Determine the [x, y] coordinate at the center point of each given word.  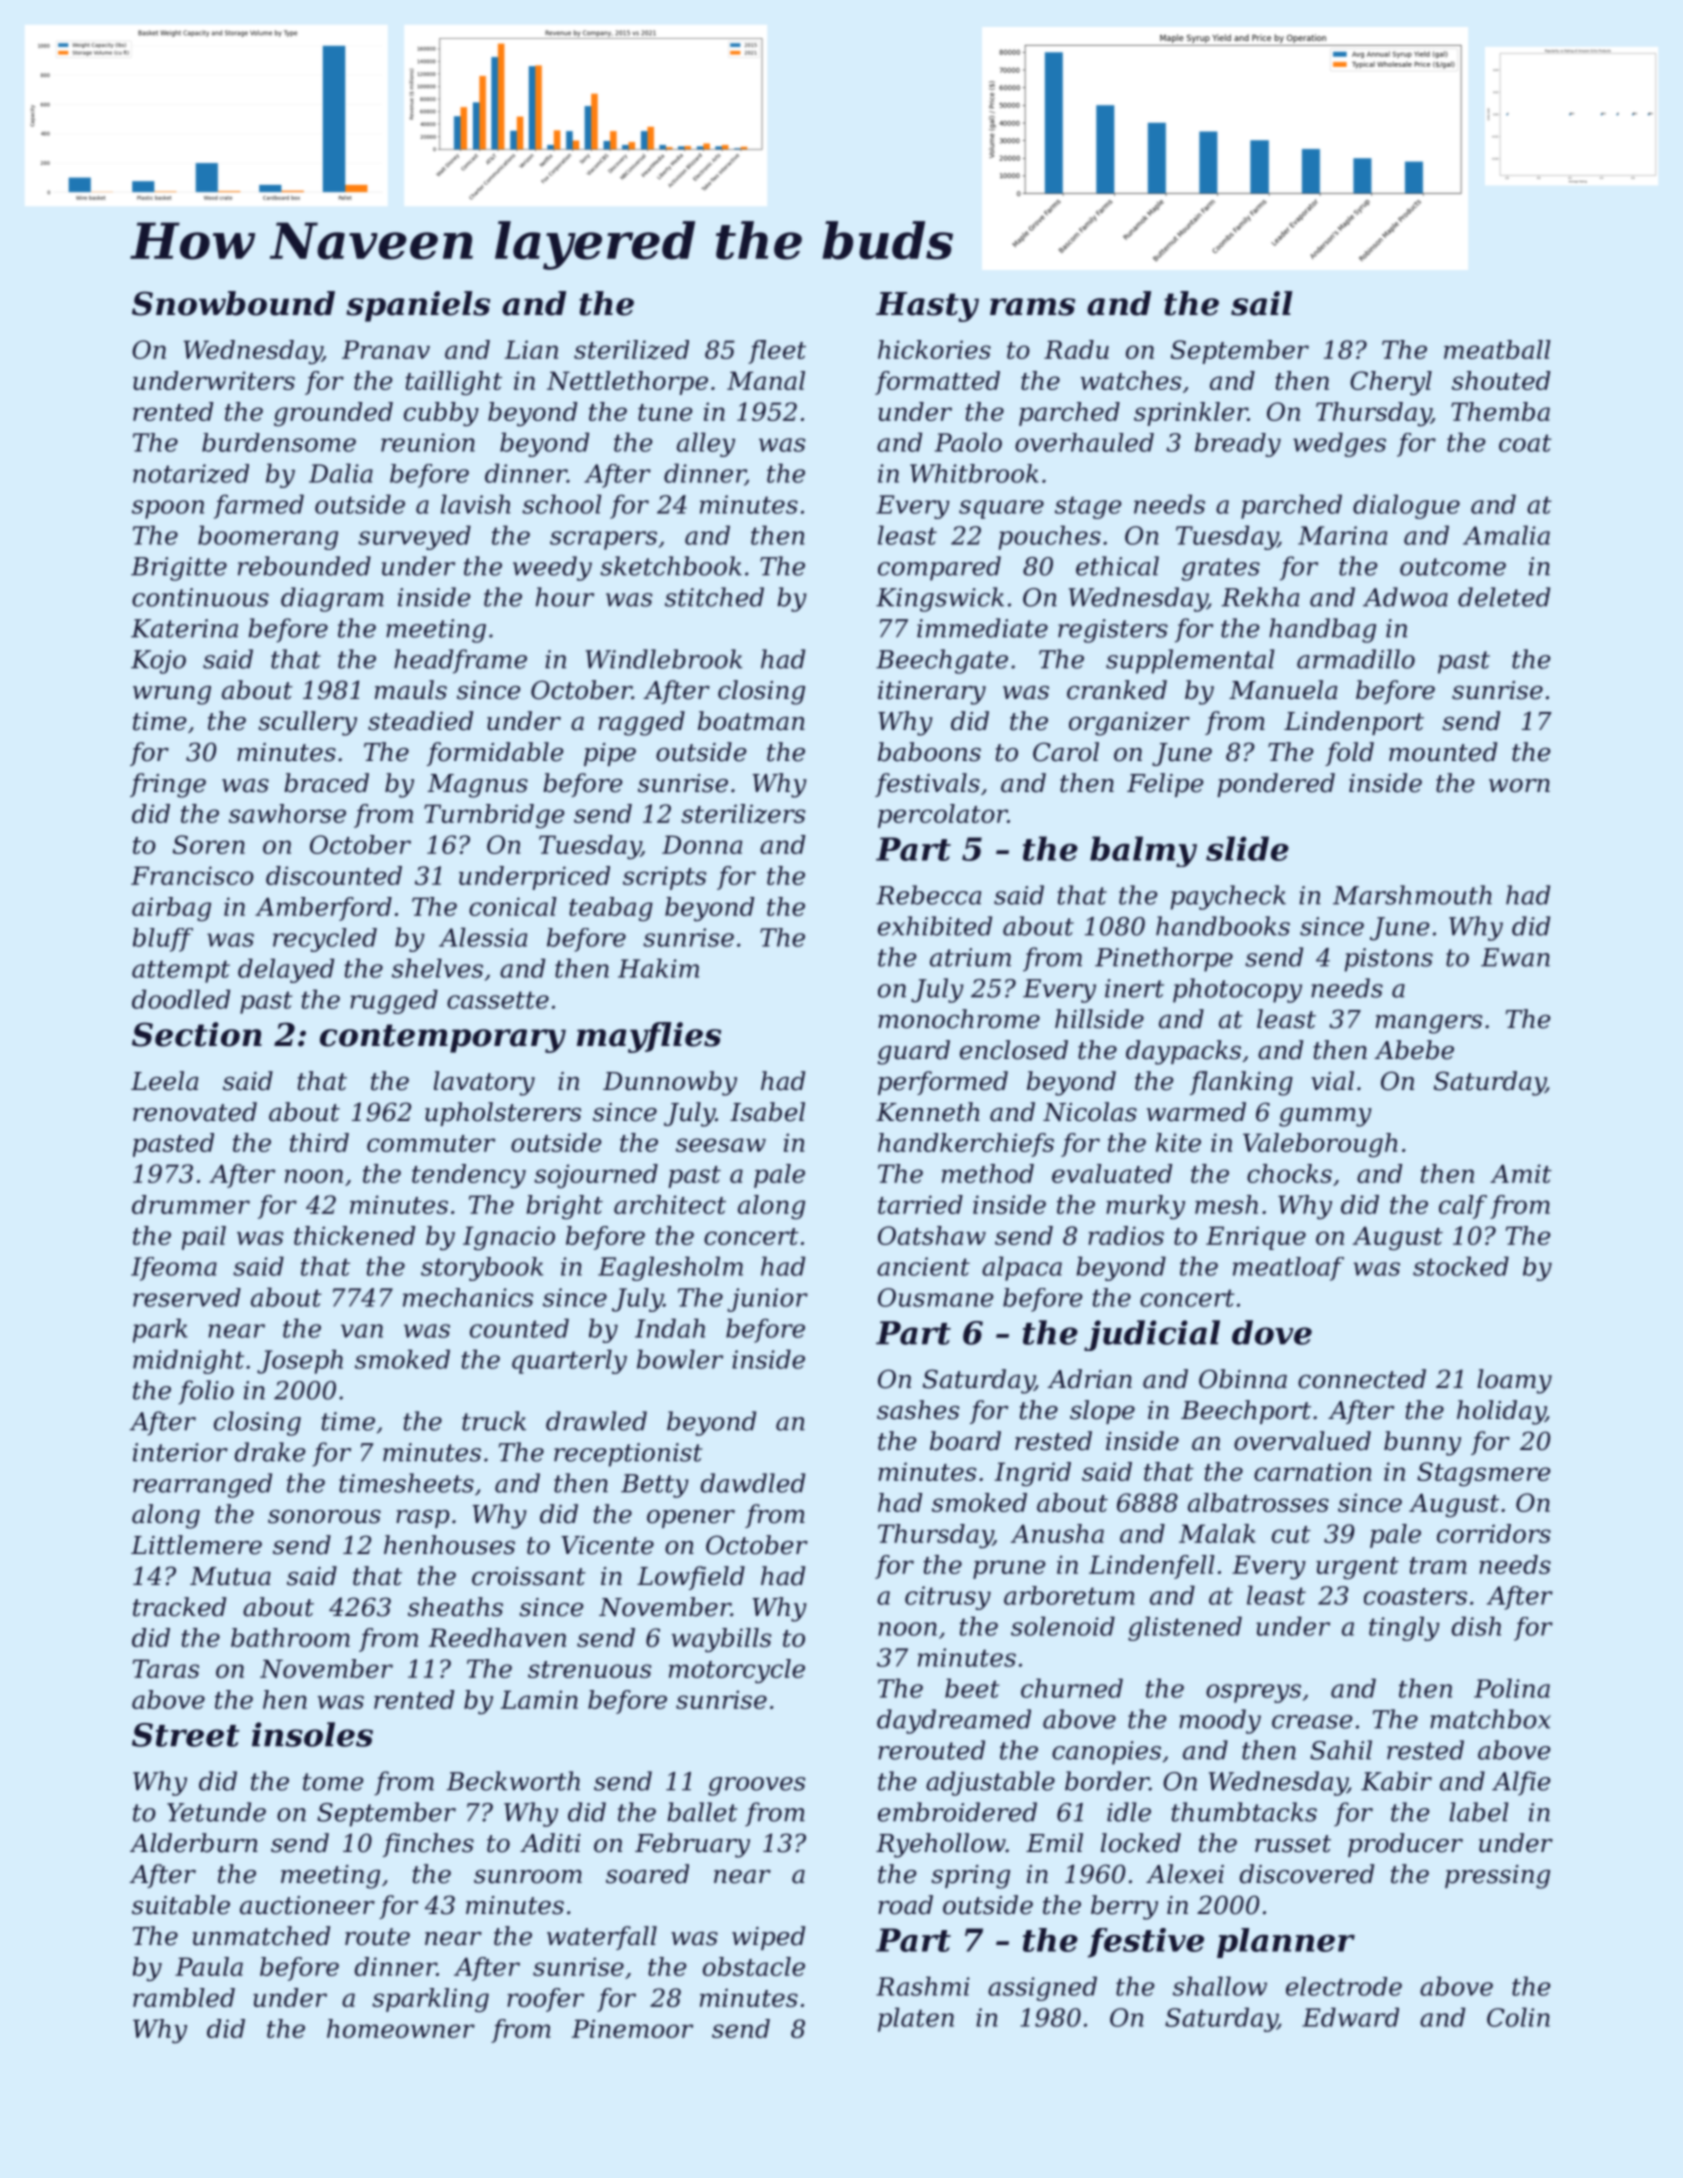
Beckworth [513, 1781]
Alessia [483, 937]
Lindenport [1354, 723]
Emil [1054, 1842]
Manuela [1283, 690]
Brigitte [179, 569]
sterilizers [743, 814]
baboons [929, 752]
